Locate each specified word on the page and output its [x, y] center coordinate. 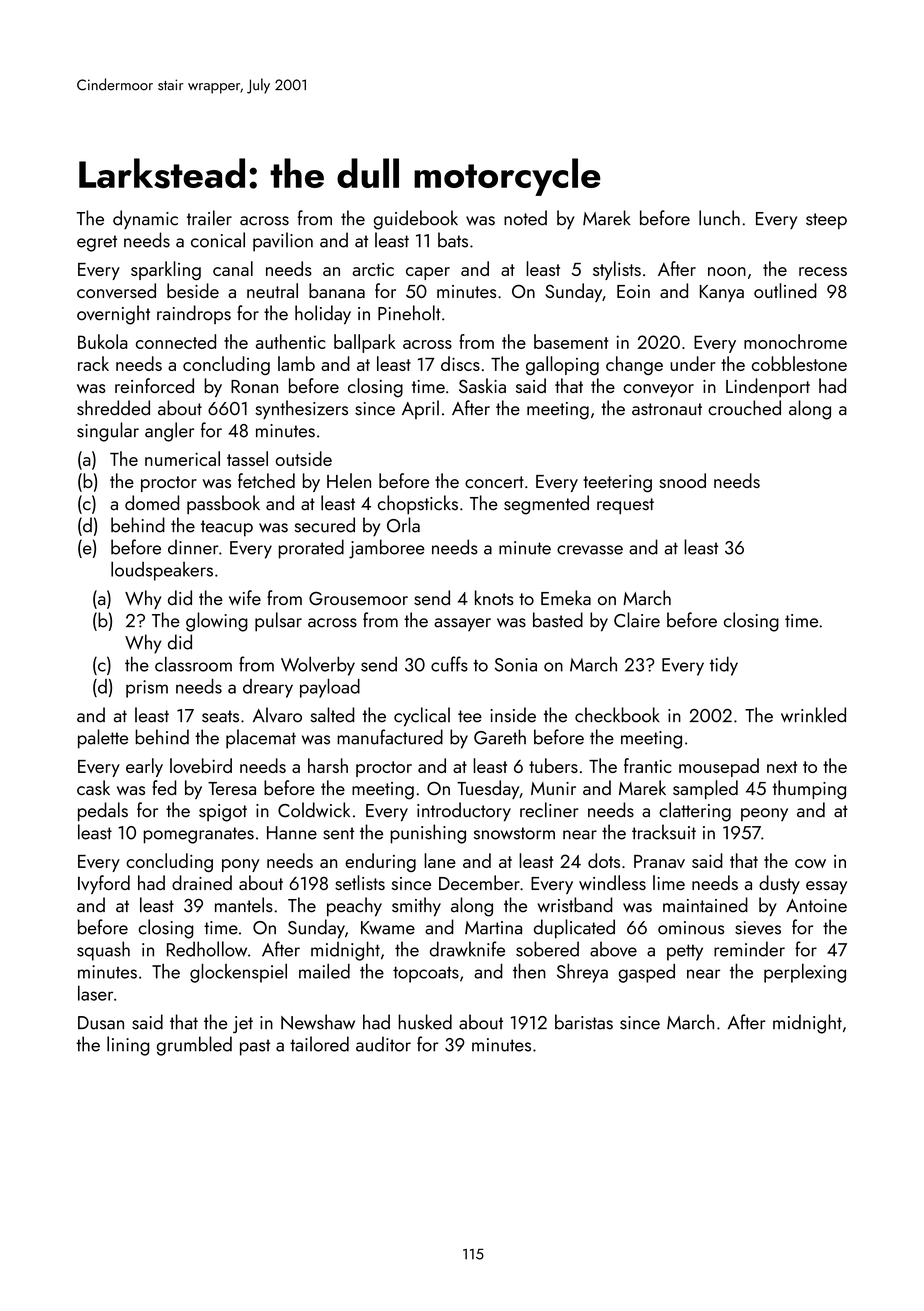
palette [103, 739]
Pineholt [409, 313]
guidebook [416, 220]
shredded [113, 408]
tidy [724, 666]
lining [128, 1046]
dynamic [145, 219]
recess [823, 271]
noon [727, 271]
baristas [584, 1022]
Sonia [516, 665]
